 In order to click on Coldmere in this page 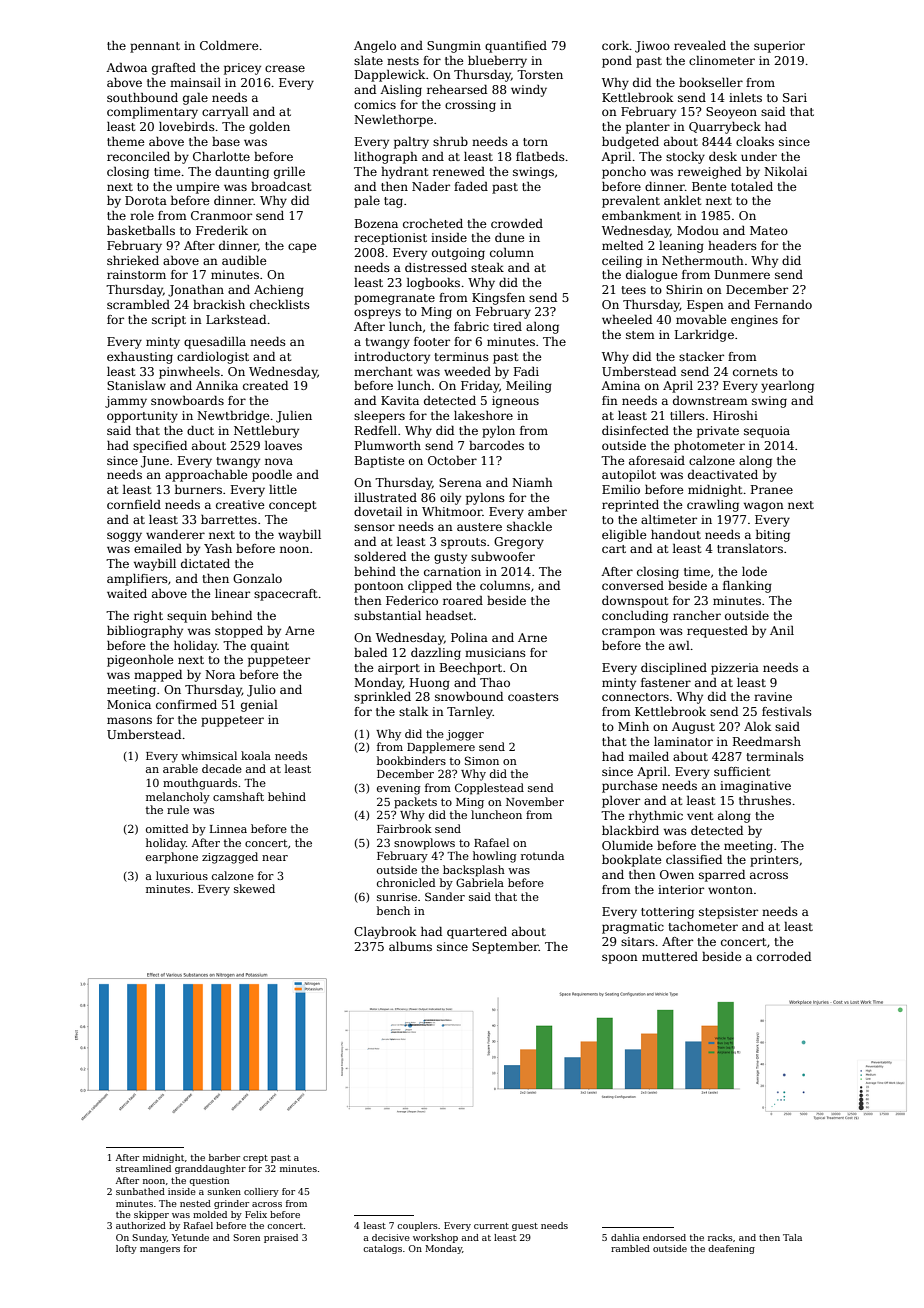, I will do `click(229, 45)`.
